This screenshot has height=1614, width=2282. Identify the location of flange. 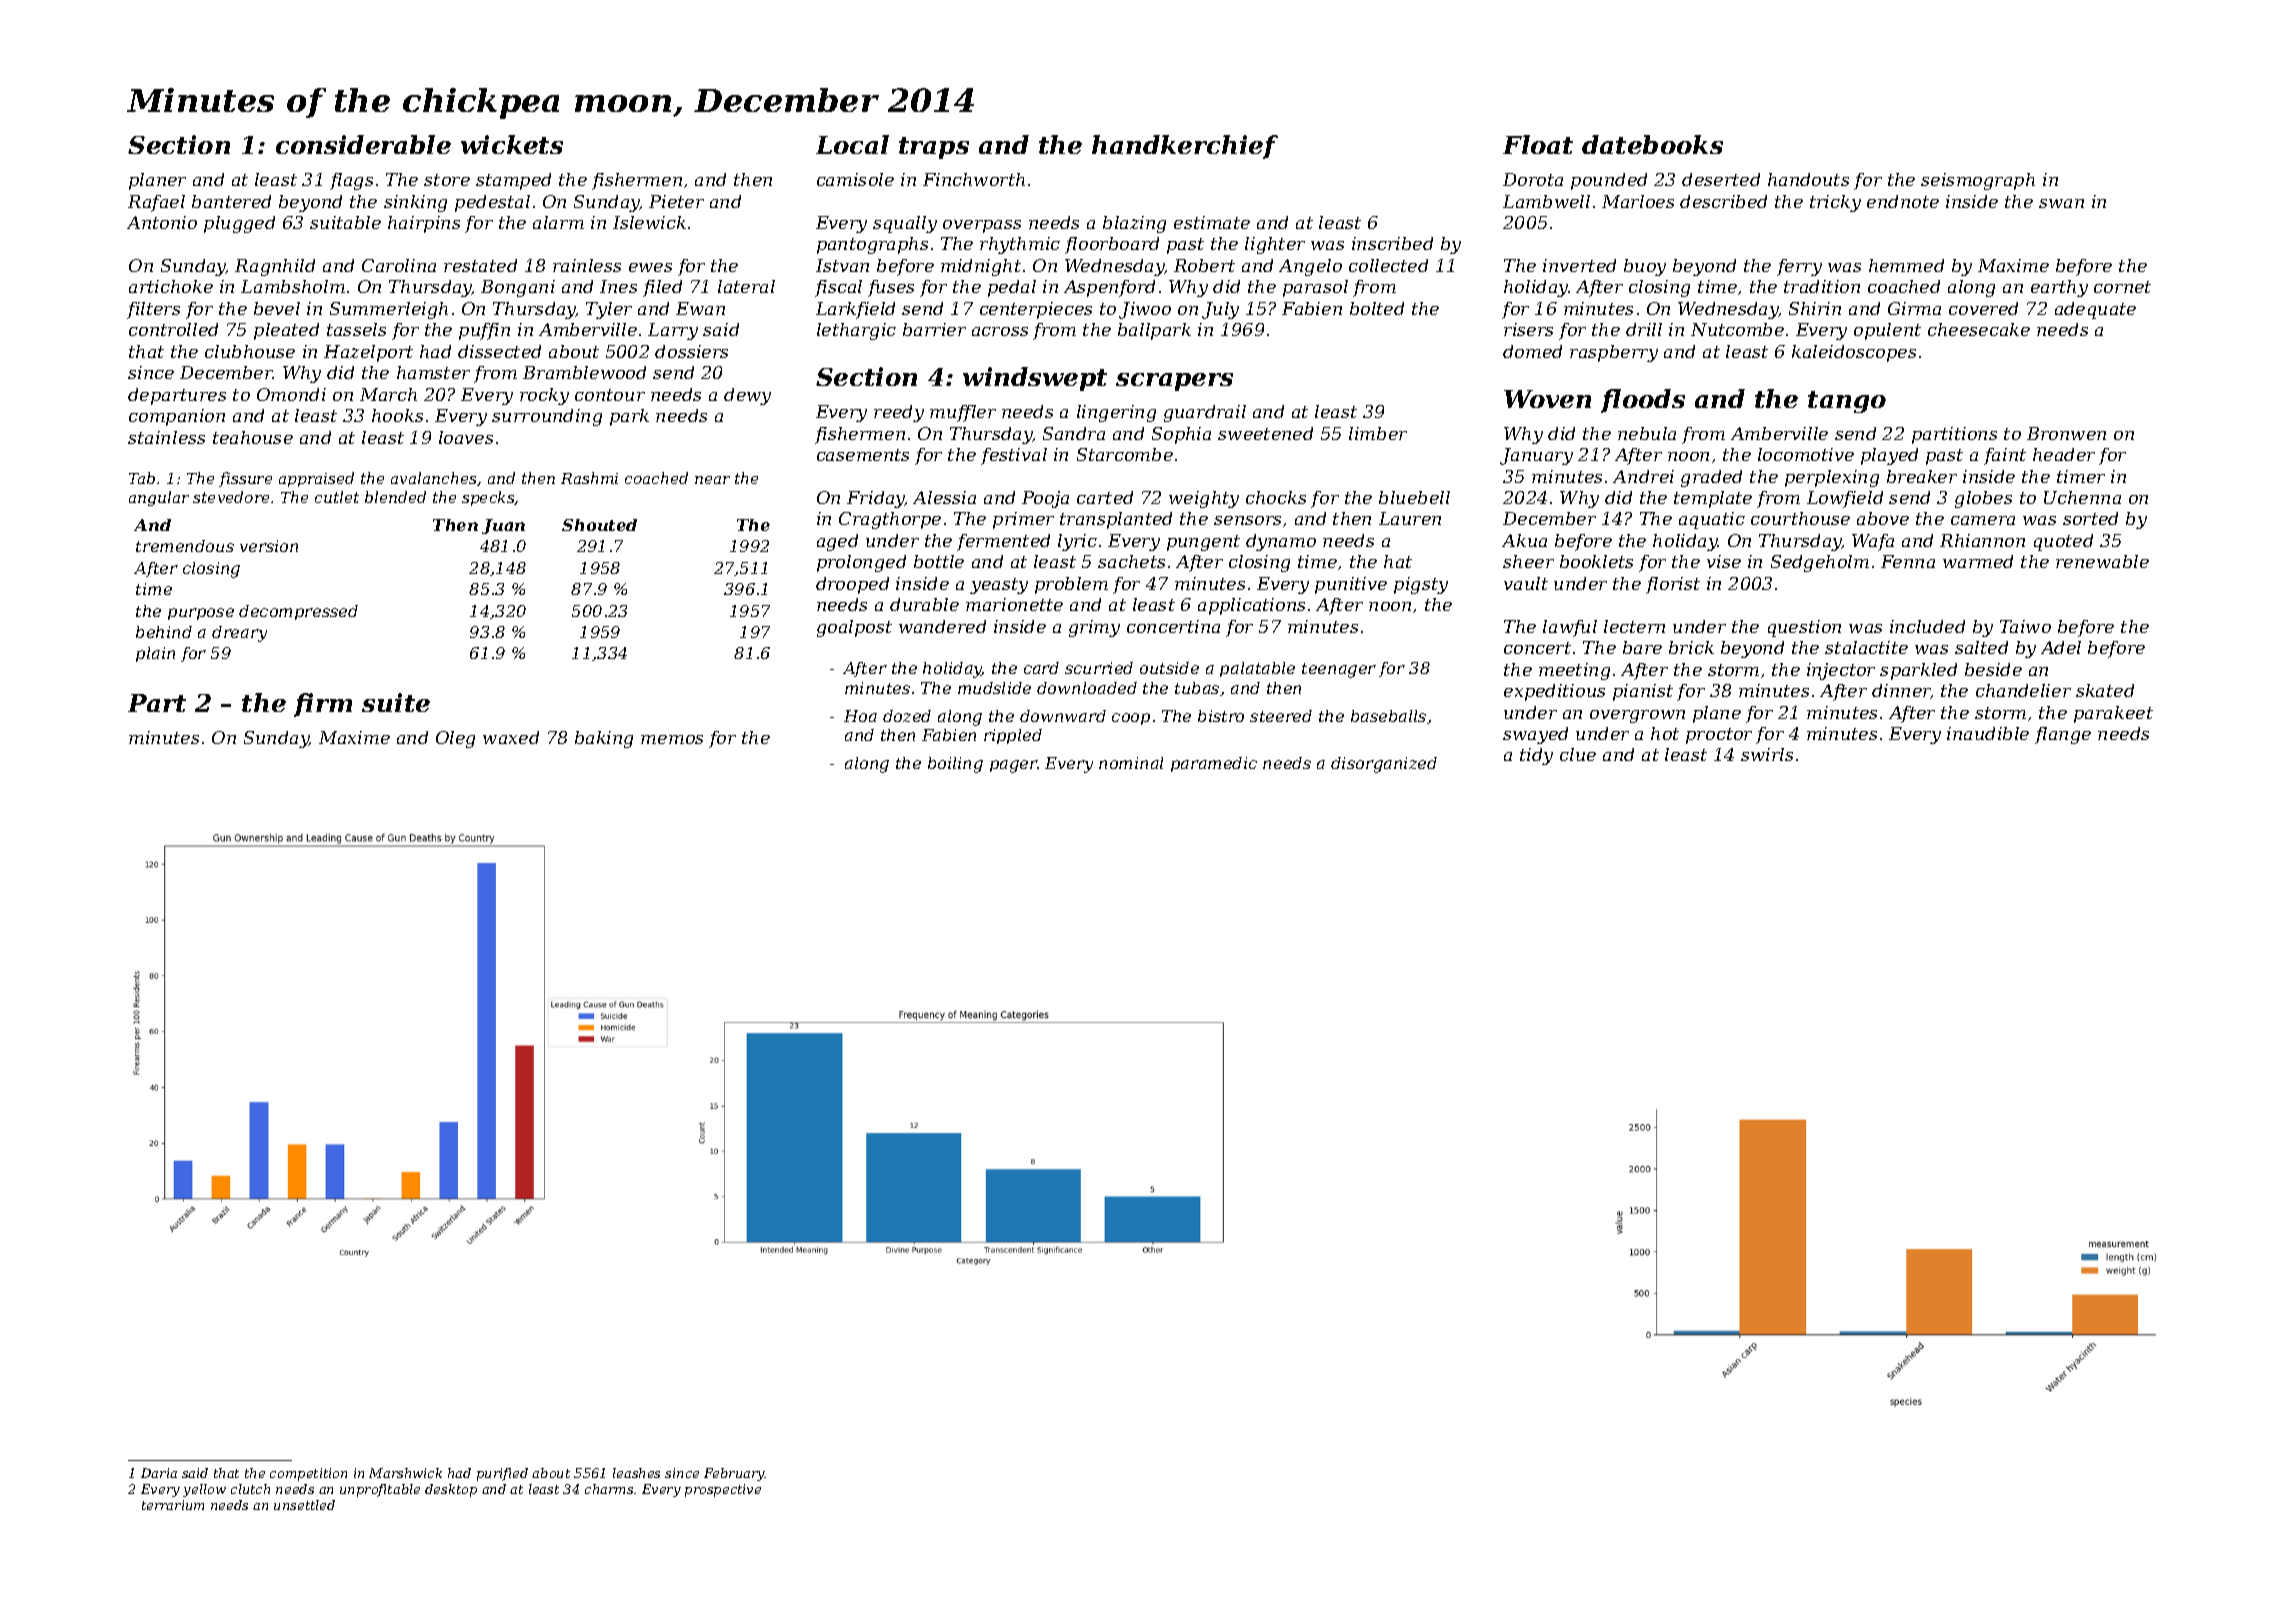
(2063, 735).
